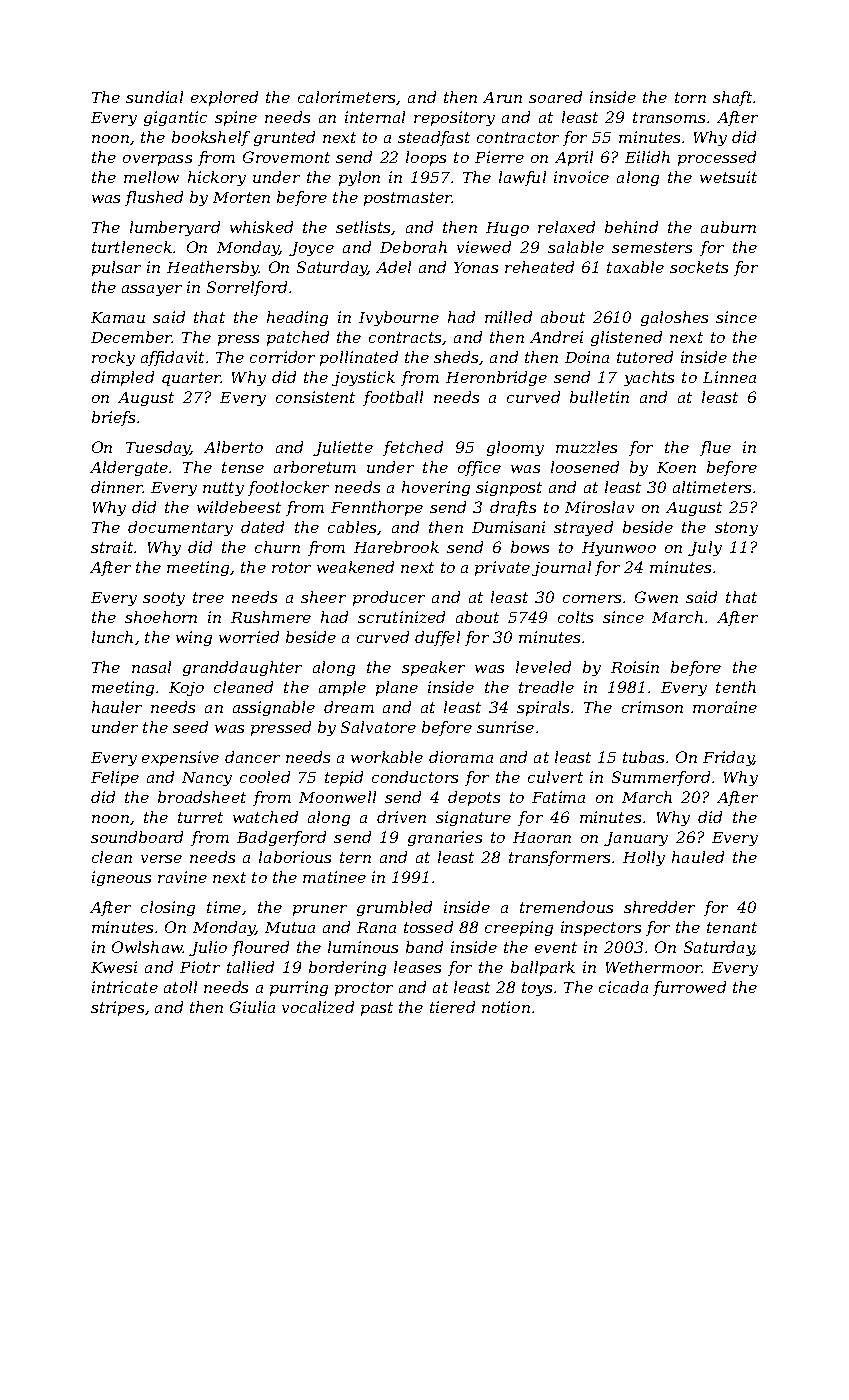 The width and height of the document is (849, 1400). What do you see at coordinates (121, 878) in the document?
I see `igneous` at bounding box center [121, 878].
